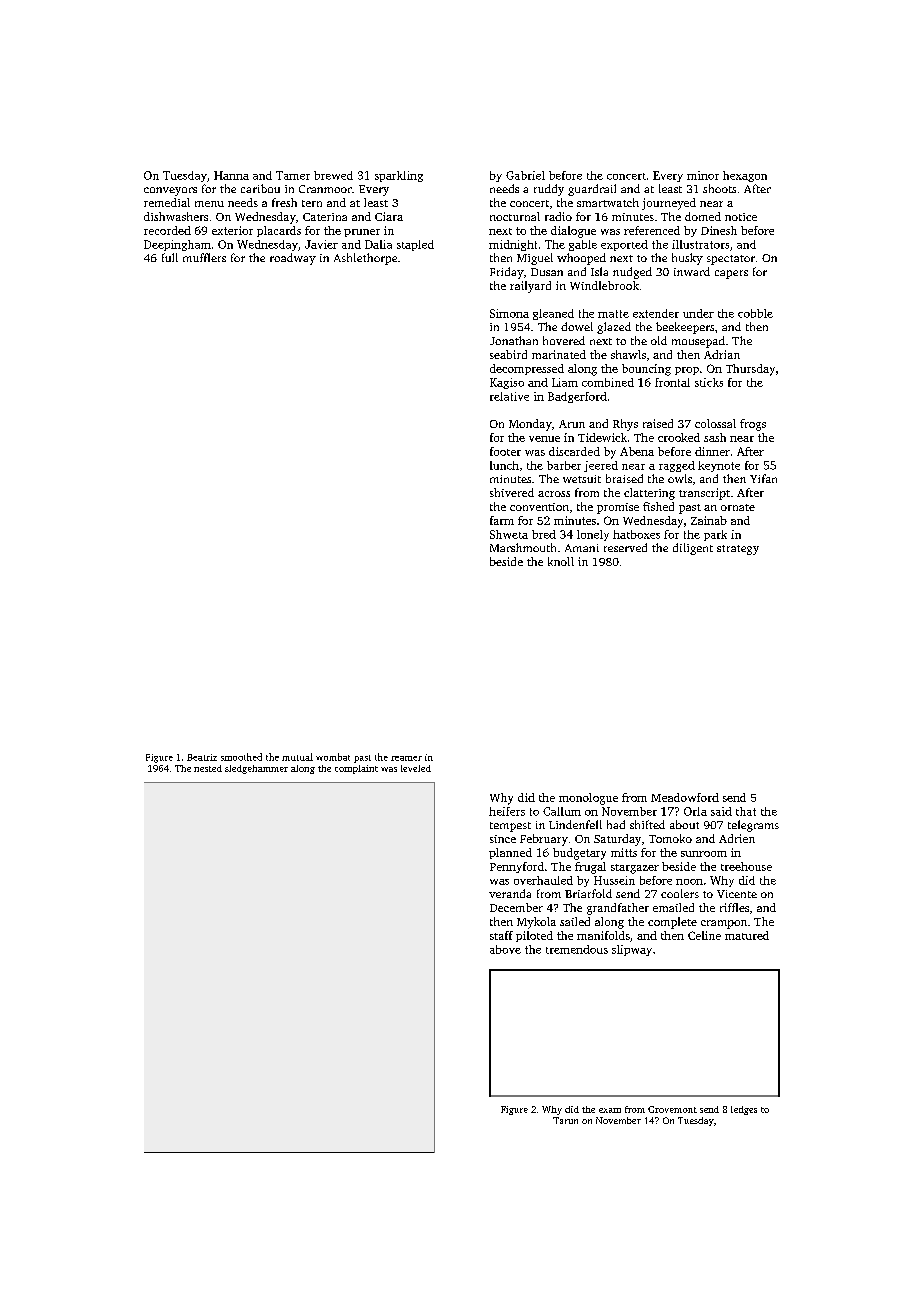 This page has width=924, height=1311. What do you see at coordinates (501, 935) in the page?
I see `staff` at bounding box center [501, 935].
